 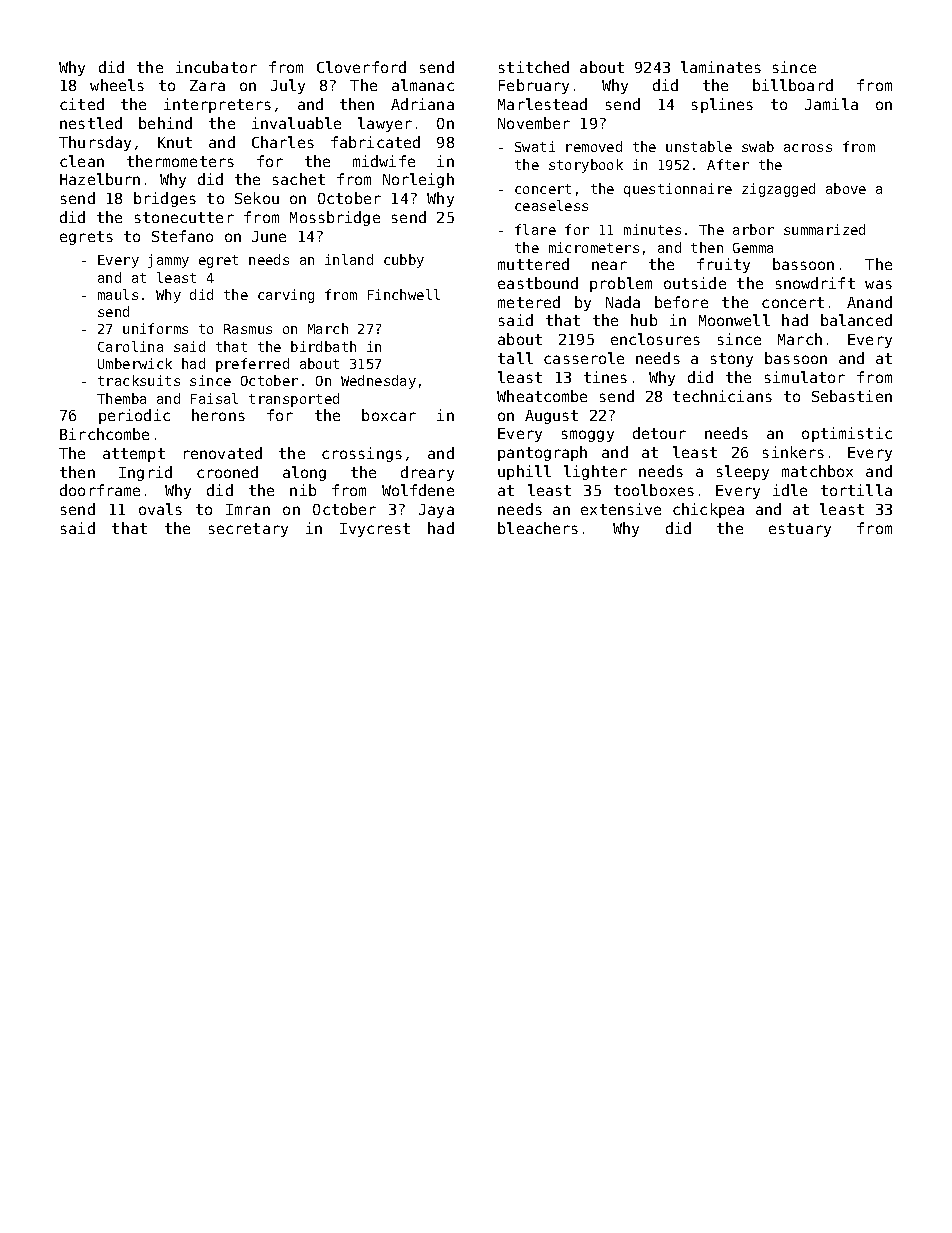 What do you see at coordinates (252, 365) in the screenshot?
I see `preferred` at bounding box center [252, 365].
